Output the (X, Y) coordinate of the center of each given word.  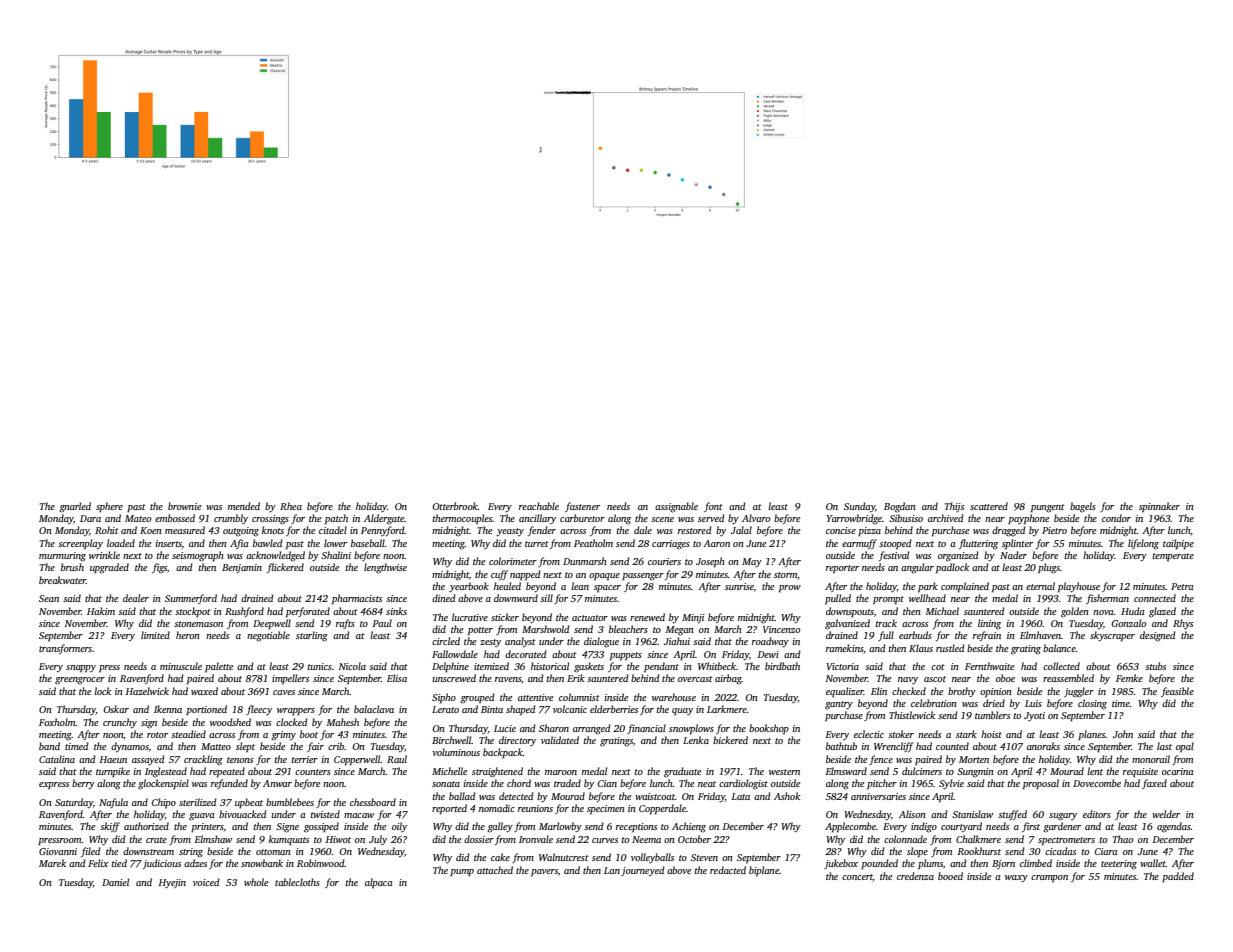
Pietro (1054, 530)
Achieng (689, 827)
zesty (490, 643)
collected (1061, 666)
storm (785, 575)
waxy (1016, 879)
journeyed (643, 871)
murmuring (62, 557)
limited (155, 635)
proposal (1041, 784)
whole (256, 882)
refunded (229, 784)
